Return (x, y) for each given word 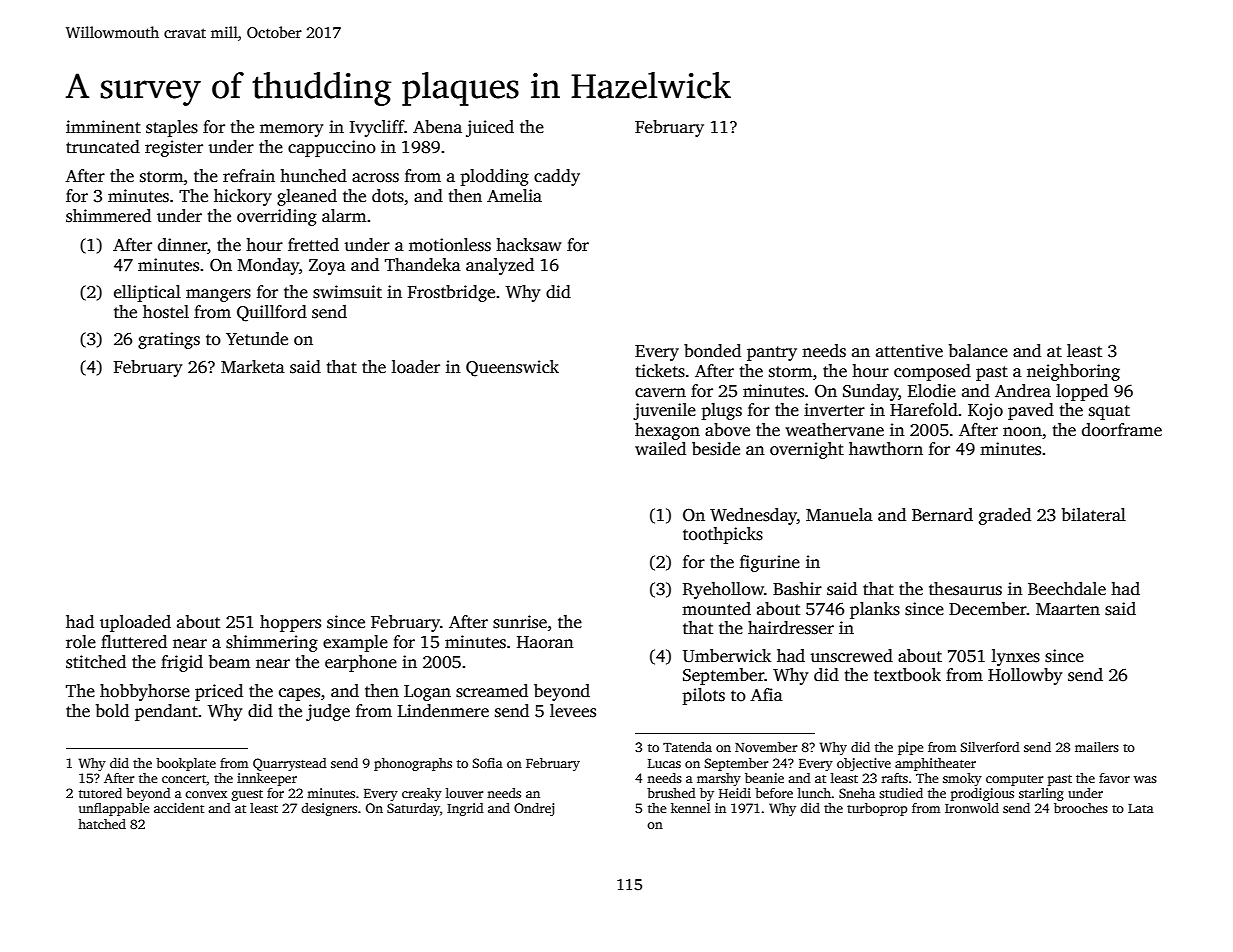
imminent (103, 127)
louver (464, 793)
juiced (490, 128)
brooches (1081, 808)
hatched (102, 824)
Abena (437, 127)
